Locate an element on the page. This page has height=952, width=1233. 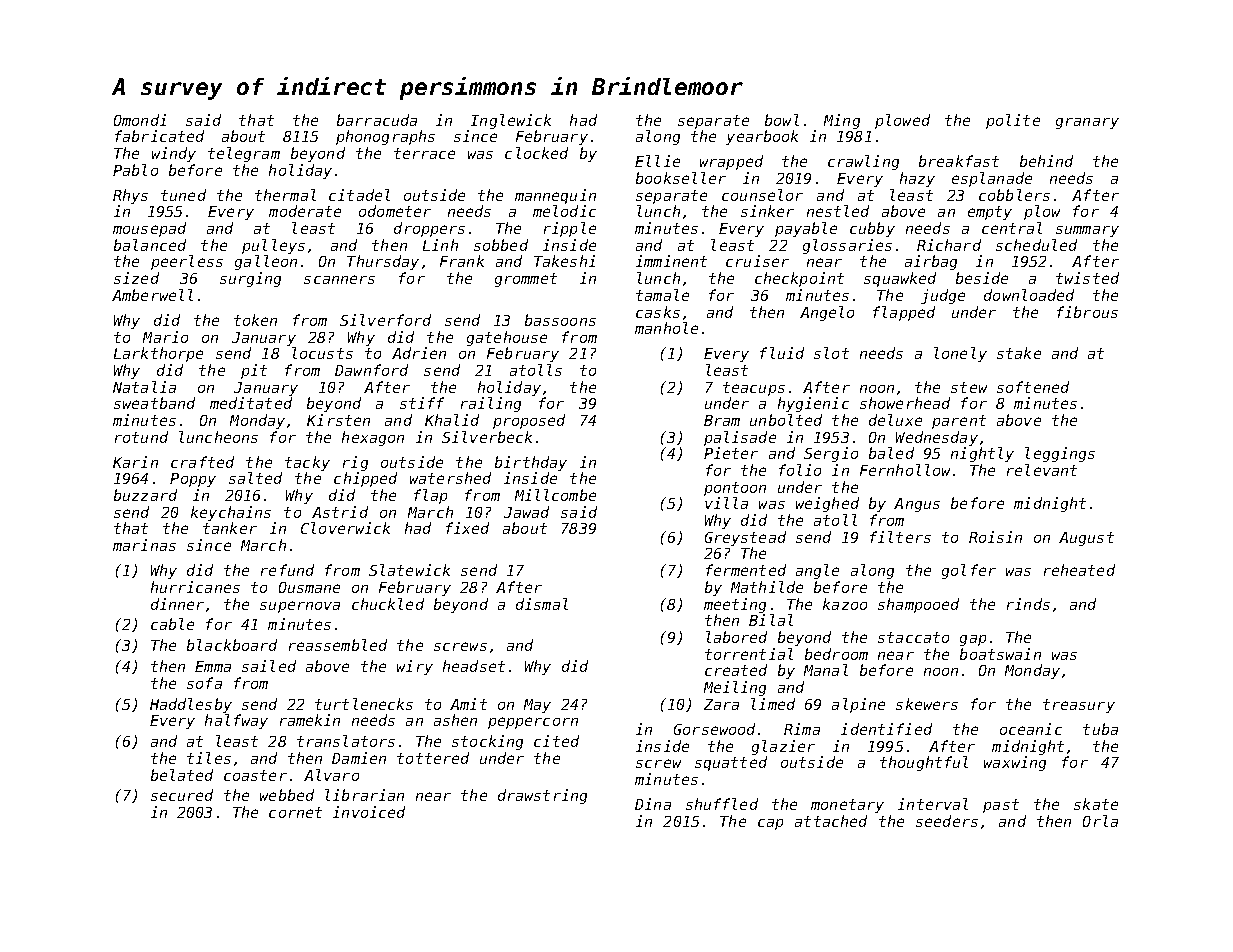
granary is located at coordinates (1087, 123).
